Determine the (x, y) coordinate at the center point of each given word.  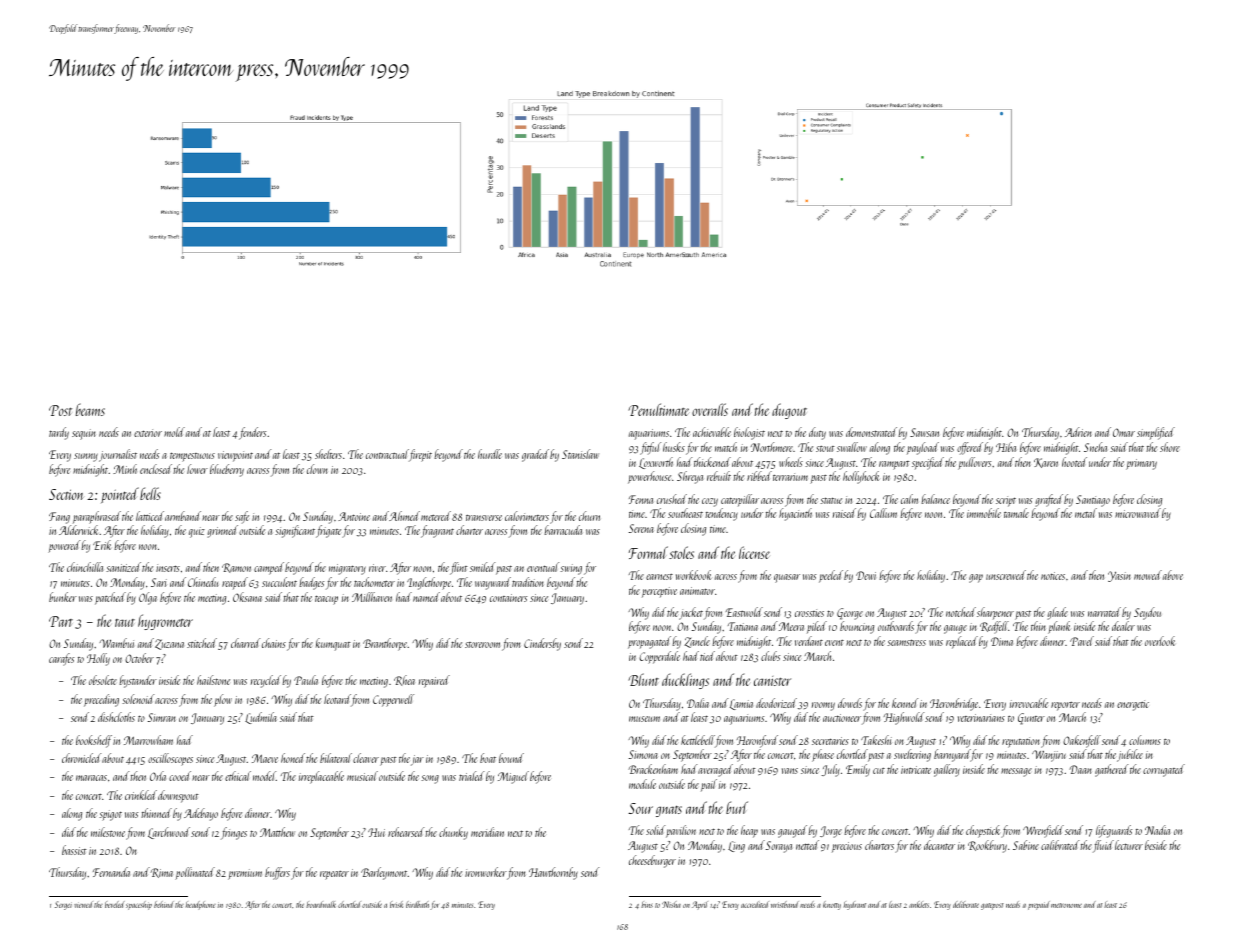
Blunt (643, 679)
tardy (59, 433)
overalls (710, 409)
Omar (1124, 432)
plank (1059, 627)
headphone (201, 905)
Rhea (404, 680)
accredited (755, 904)
